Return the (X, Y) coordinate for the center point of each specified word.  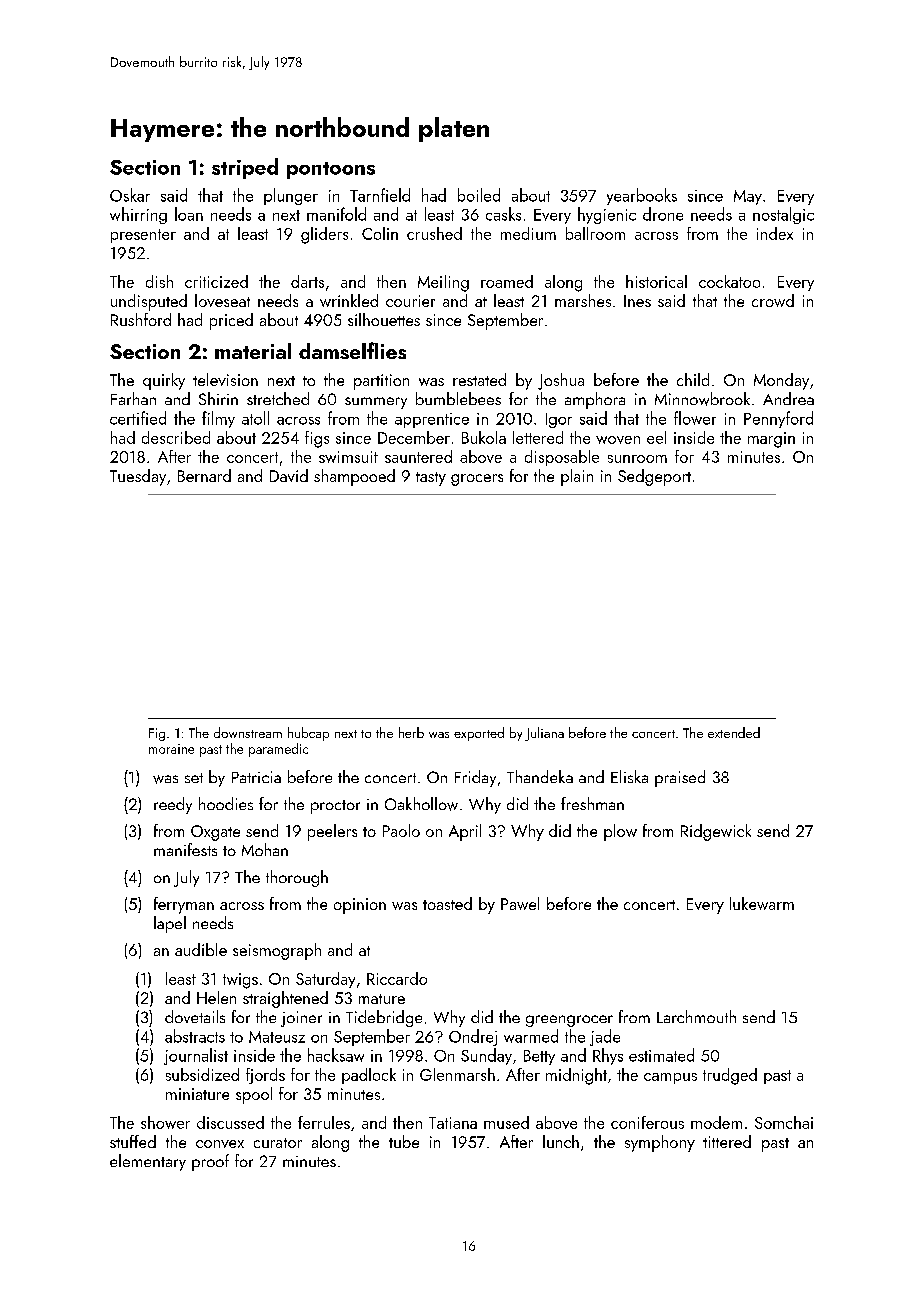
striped (245, 168)
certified (138, 418)
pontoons (331, 170)
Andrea (788, 398)
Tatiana (453, 1123)
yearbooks (642, 196)
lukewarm (762, 903)
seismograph (277, 951)
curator (278, 1143)
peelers (332, 832)
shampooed (354, 477)
